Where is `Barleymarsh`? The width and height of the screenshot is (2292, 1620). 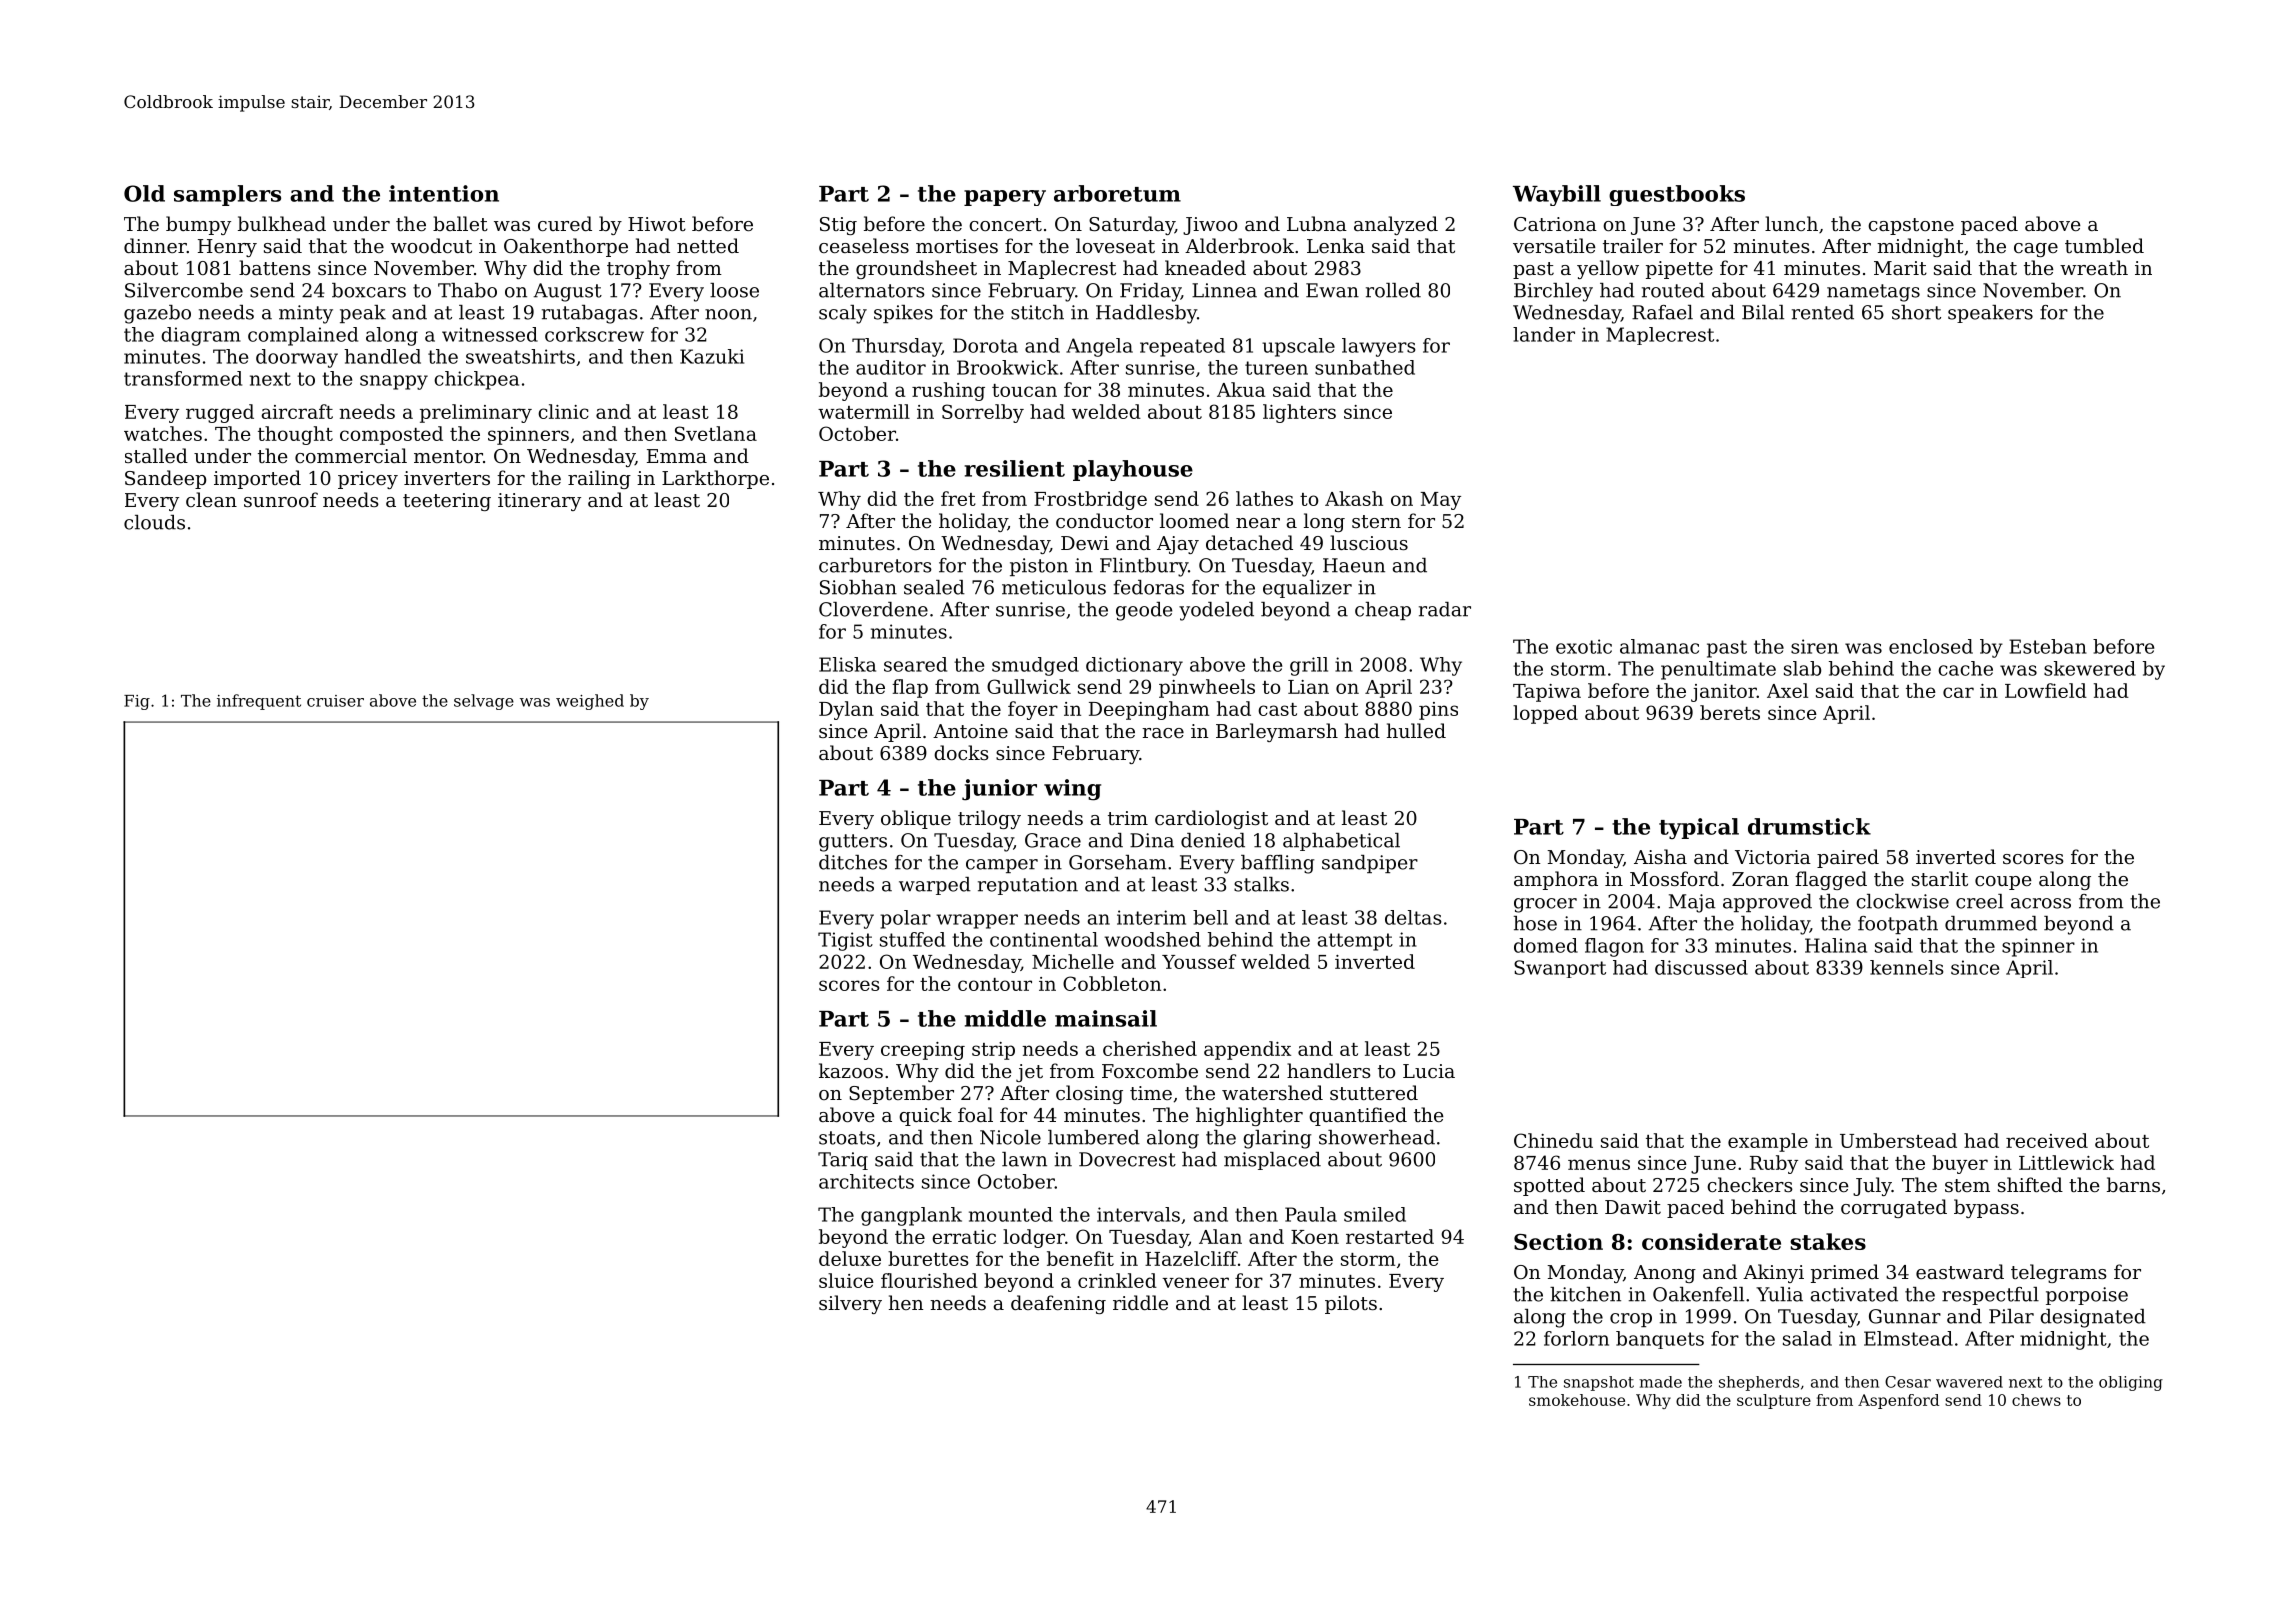
Barleymarsh is located at coordinates (1277, 732).
